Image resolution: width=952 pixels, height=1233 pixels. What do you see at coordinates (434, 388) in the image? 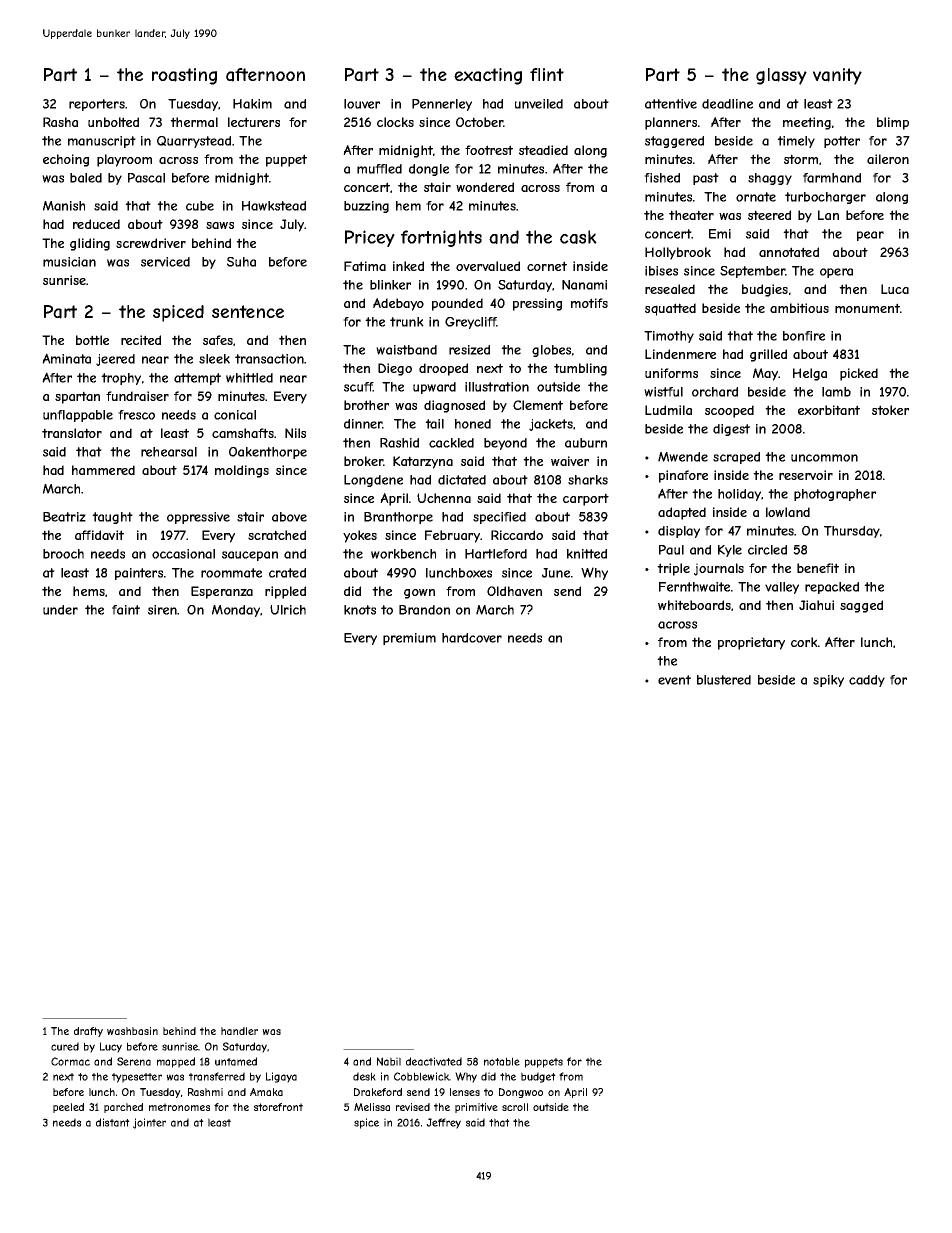
I see `upward` at bounding box center [434, 388].
